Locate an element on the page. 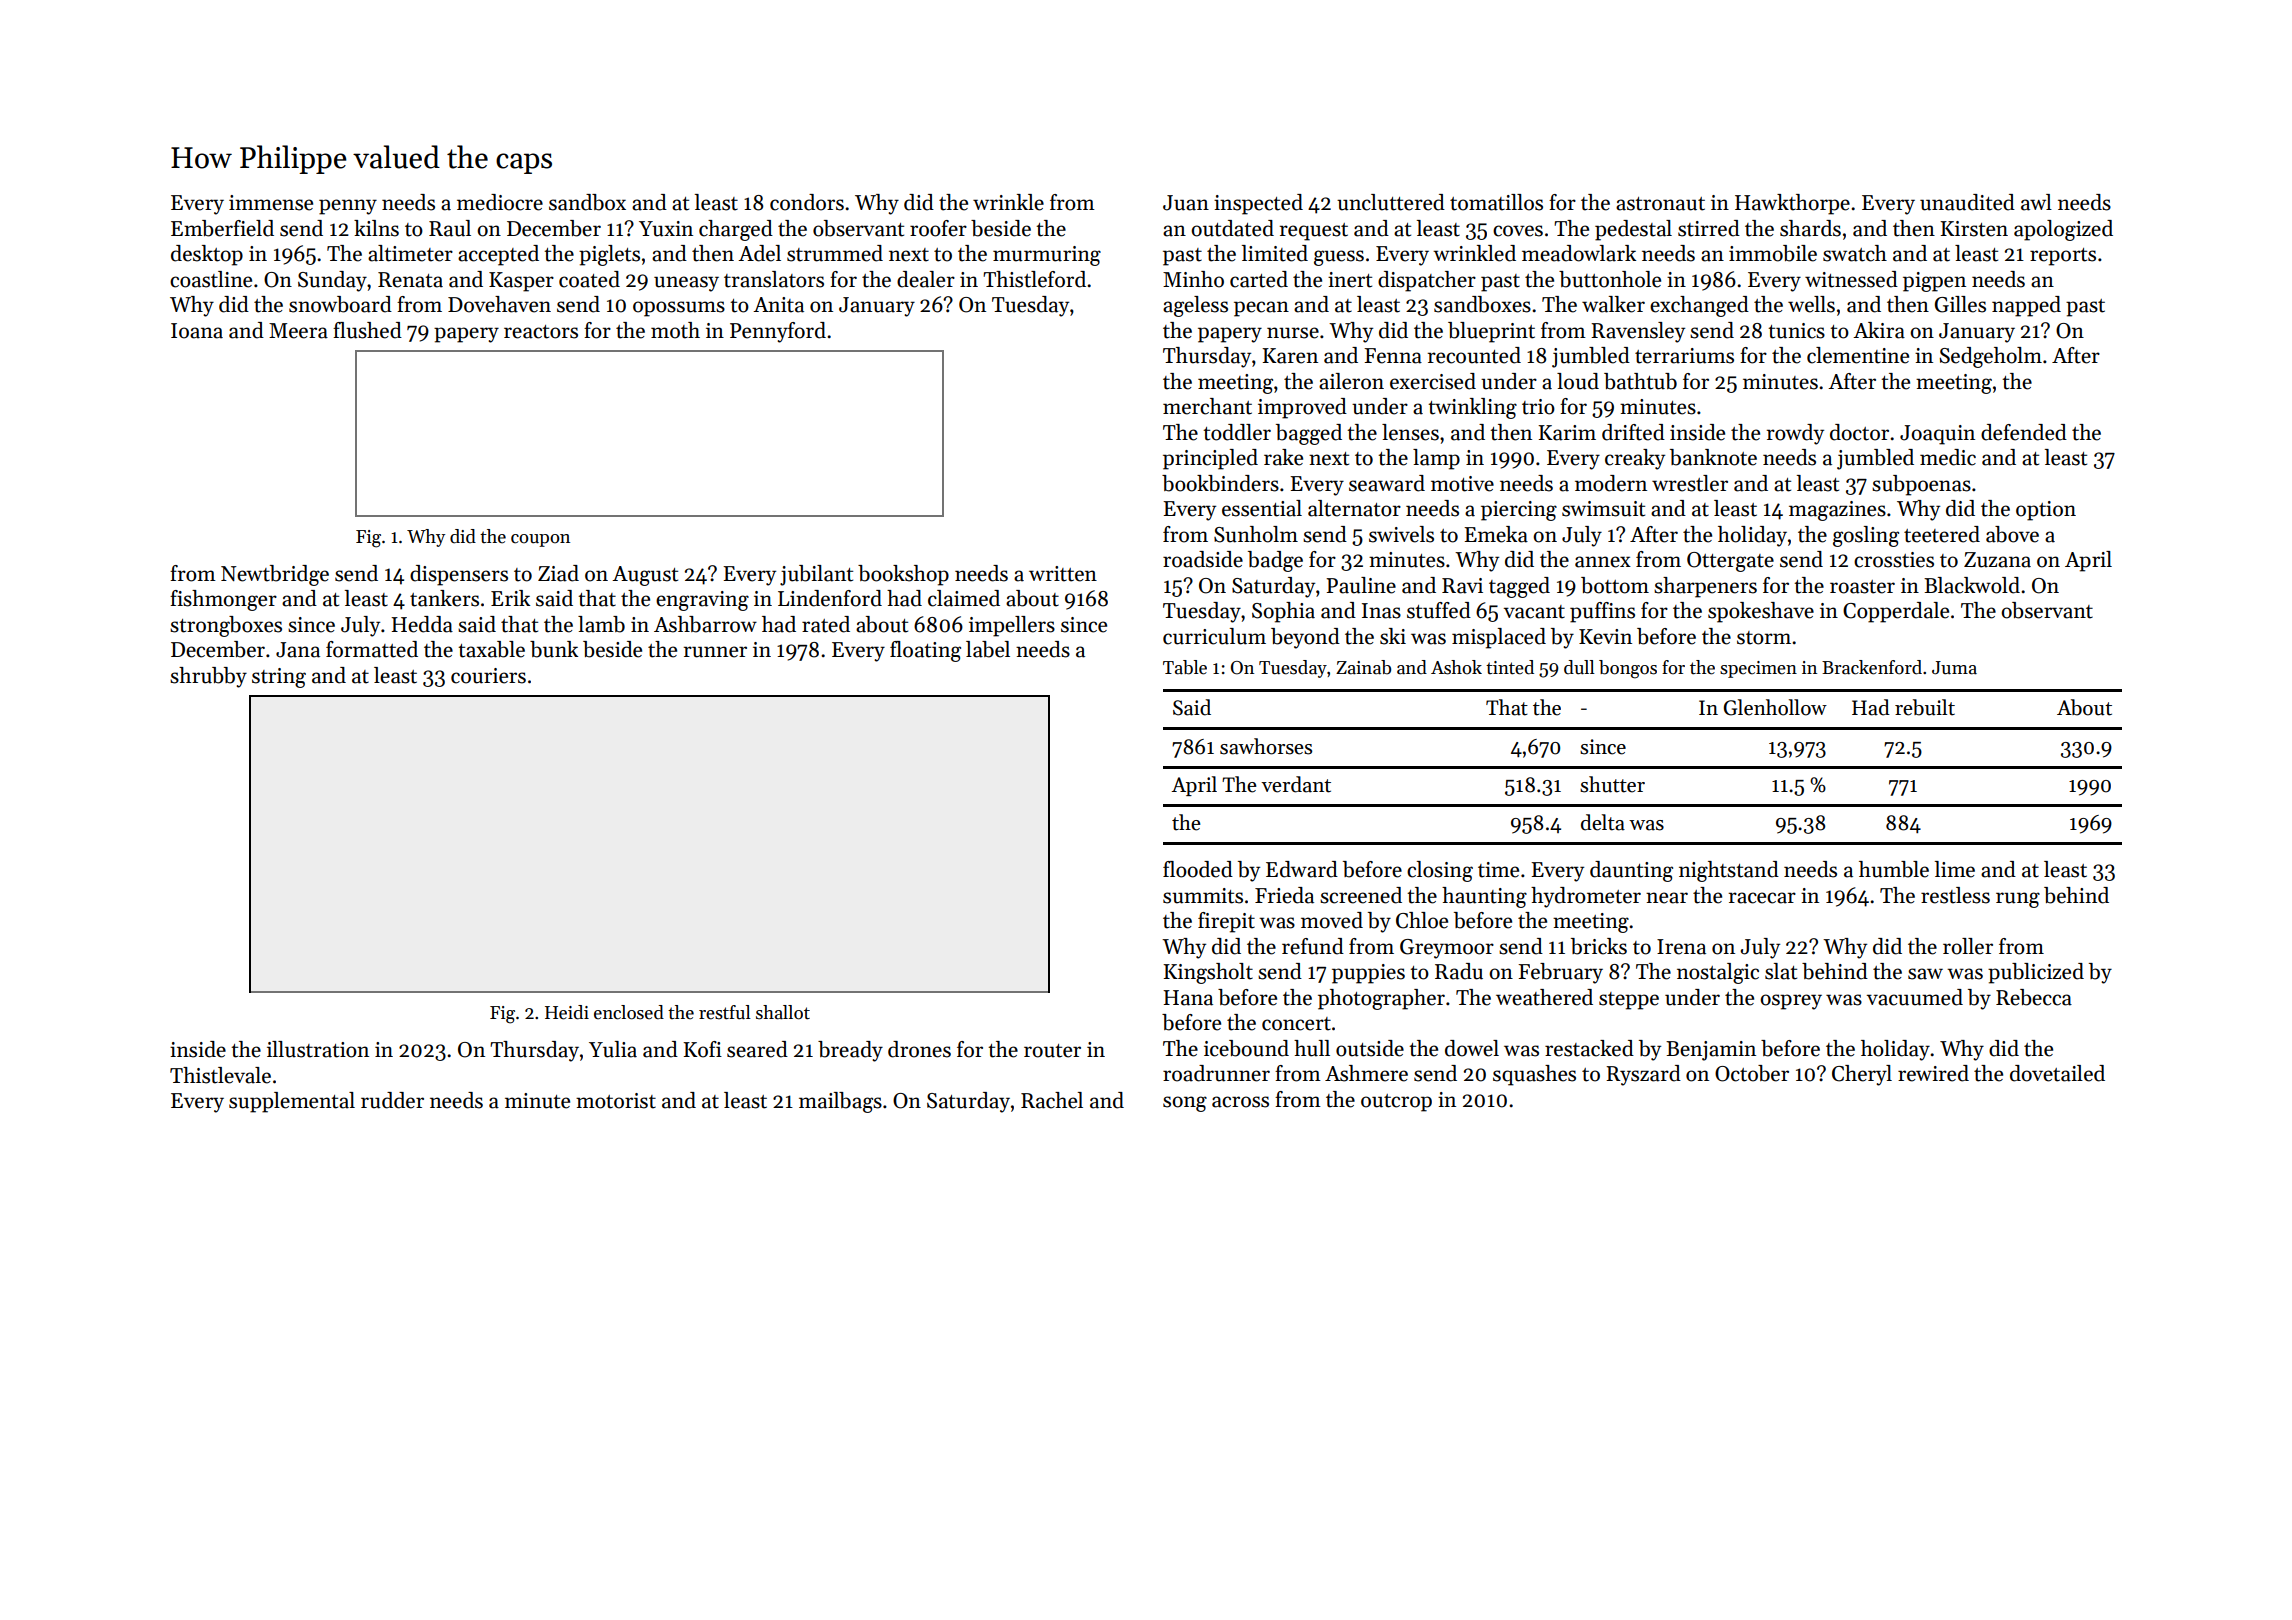 Image resolution: width=2292 pixels, height=1620 pixels. vacuumed is located at coordinates (1915, 997).
